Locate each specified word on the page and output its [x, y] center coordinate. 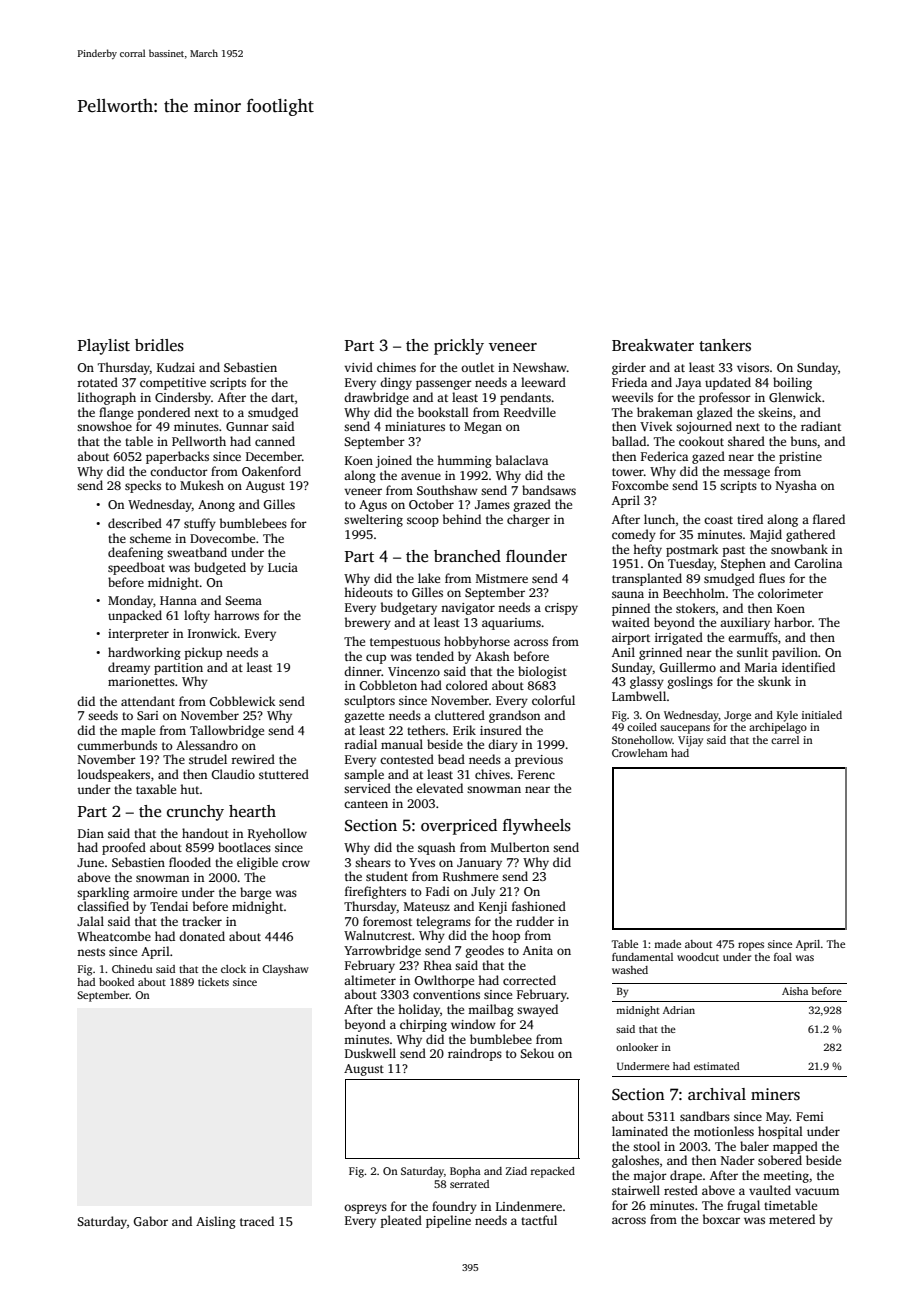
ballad [629, 441]
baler [754, 1146]
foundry [454, 1207]
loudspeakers [114, 775]
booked [116, 982]
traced [257, 1221]
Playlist [104, 347]
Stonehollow [642, 740]
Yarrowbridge [382, 951]
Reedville [530, 412]
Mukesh [202, 485]
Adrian [679, 1010]
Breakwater [653, 345]
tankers [725, 345]
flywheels [537, 827]
